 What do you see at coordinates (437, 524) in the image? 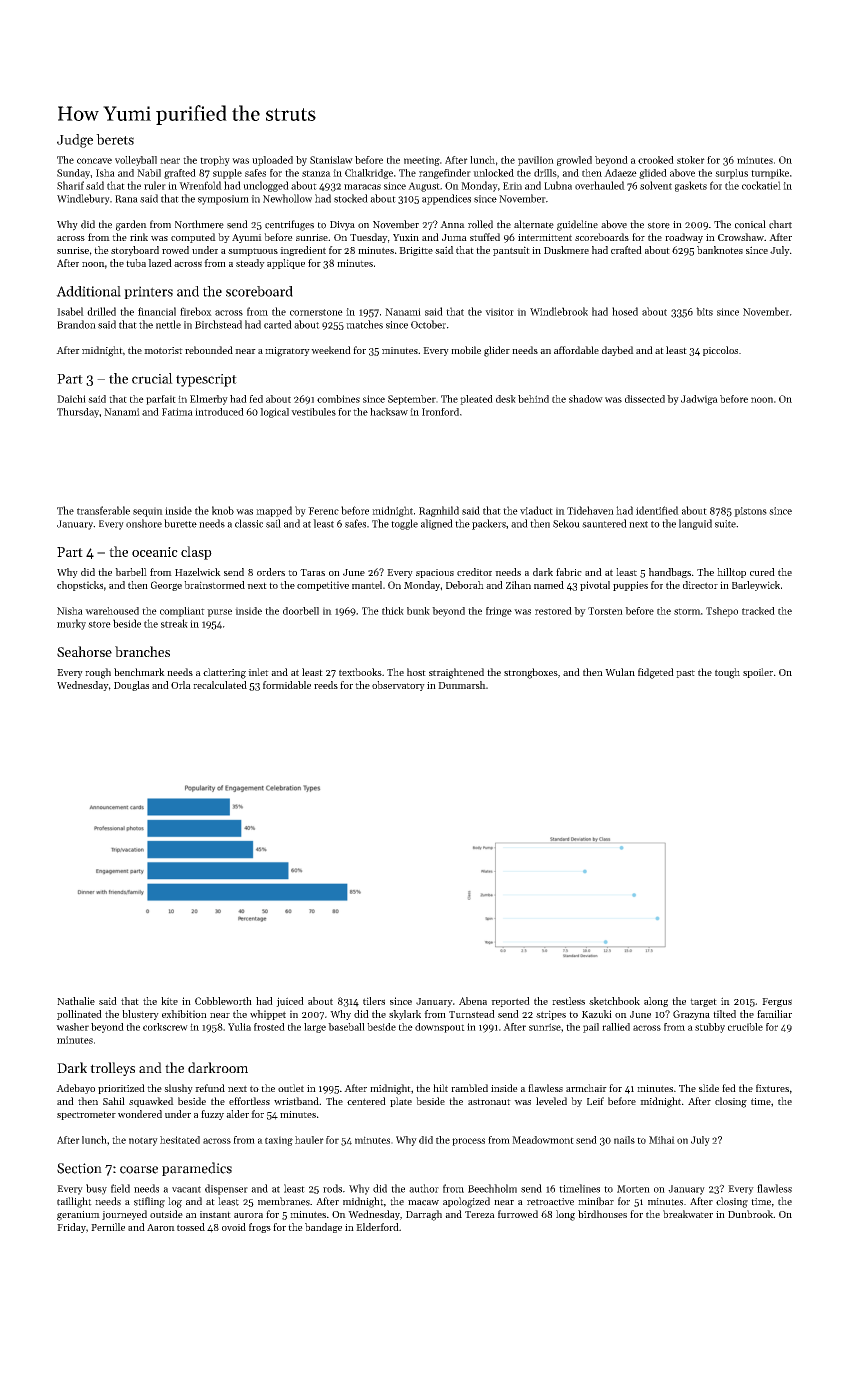
I see `aligned` at bounding box center [437, 524].
